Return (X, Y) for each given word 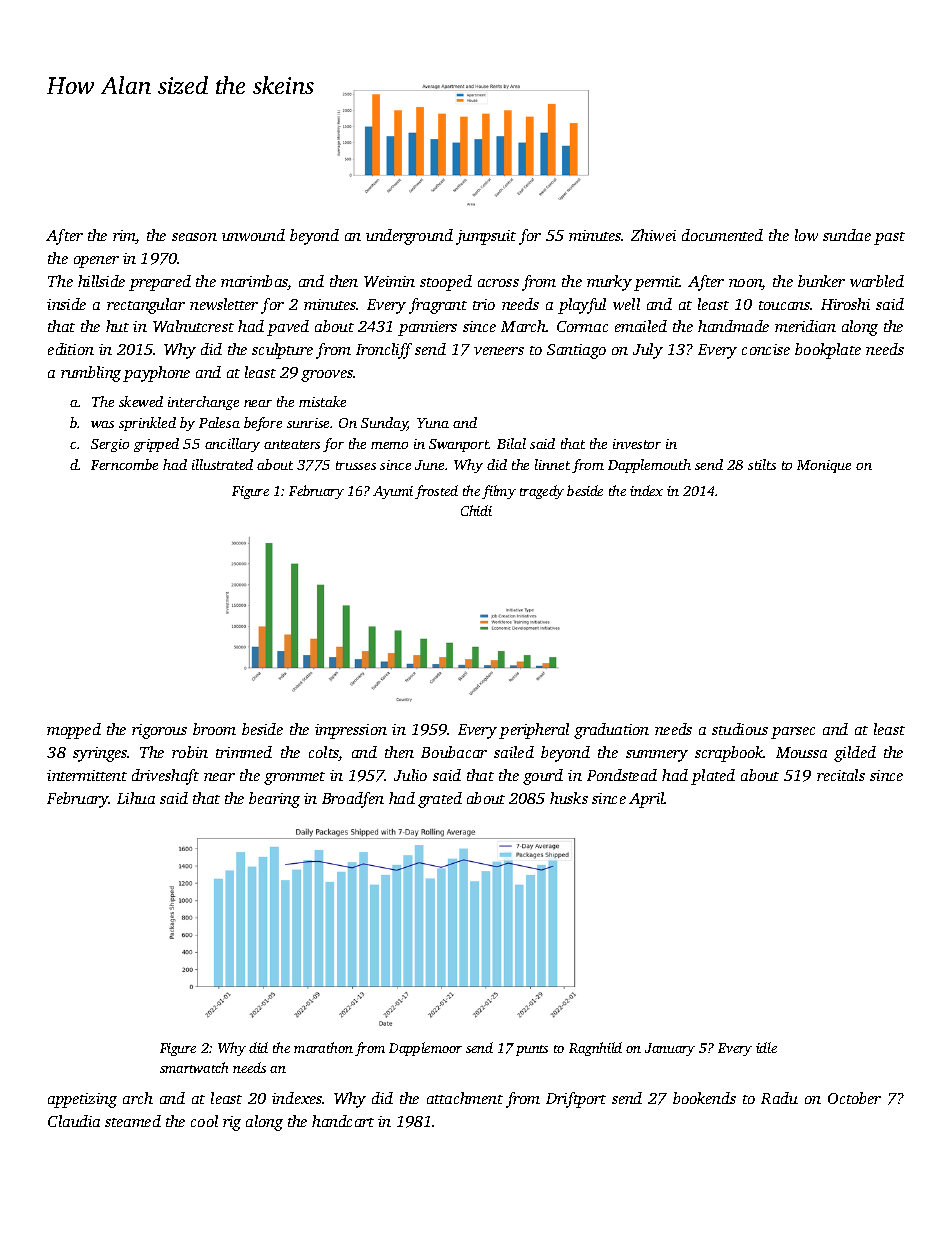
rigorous (159, 731)
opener (96, 262)
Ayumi (393, 492)
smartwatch (194, 1067)
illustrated (222, 464)
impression (351, 731)
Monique (824, 466)
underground (409, 237)
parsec (793, 733)
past (889, 238)
